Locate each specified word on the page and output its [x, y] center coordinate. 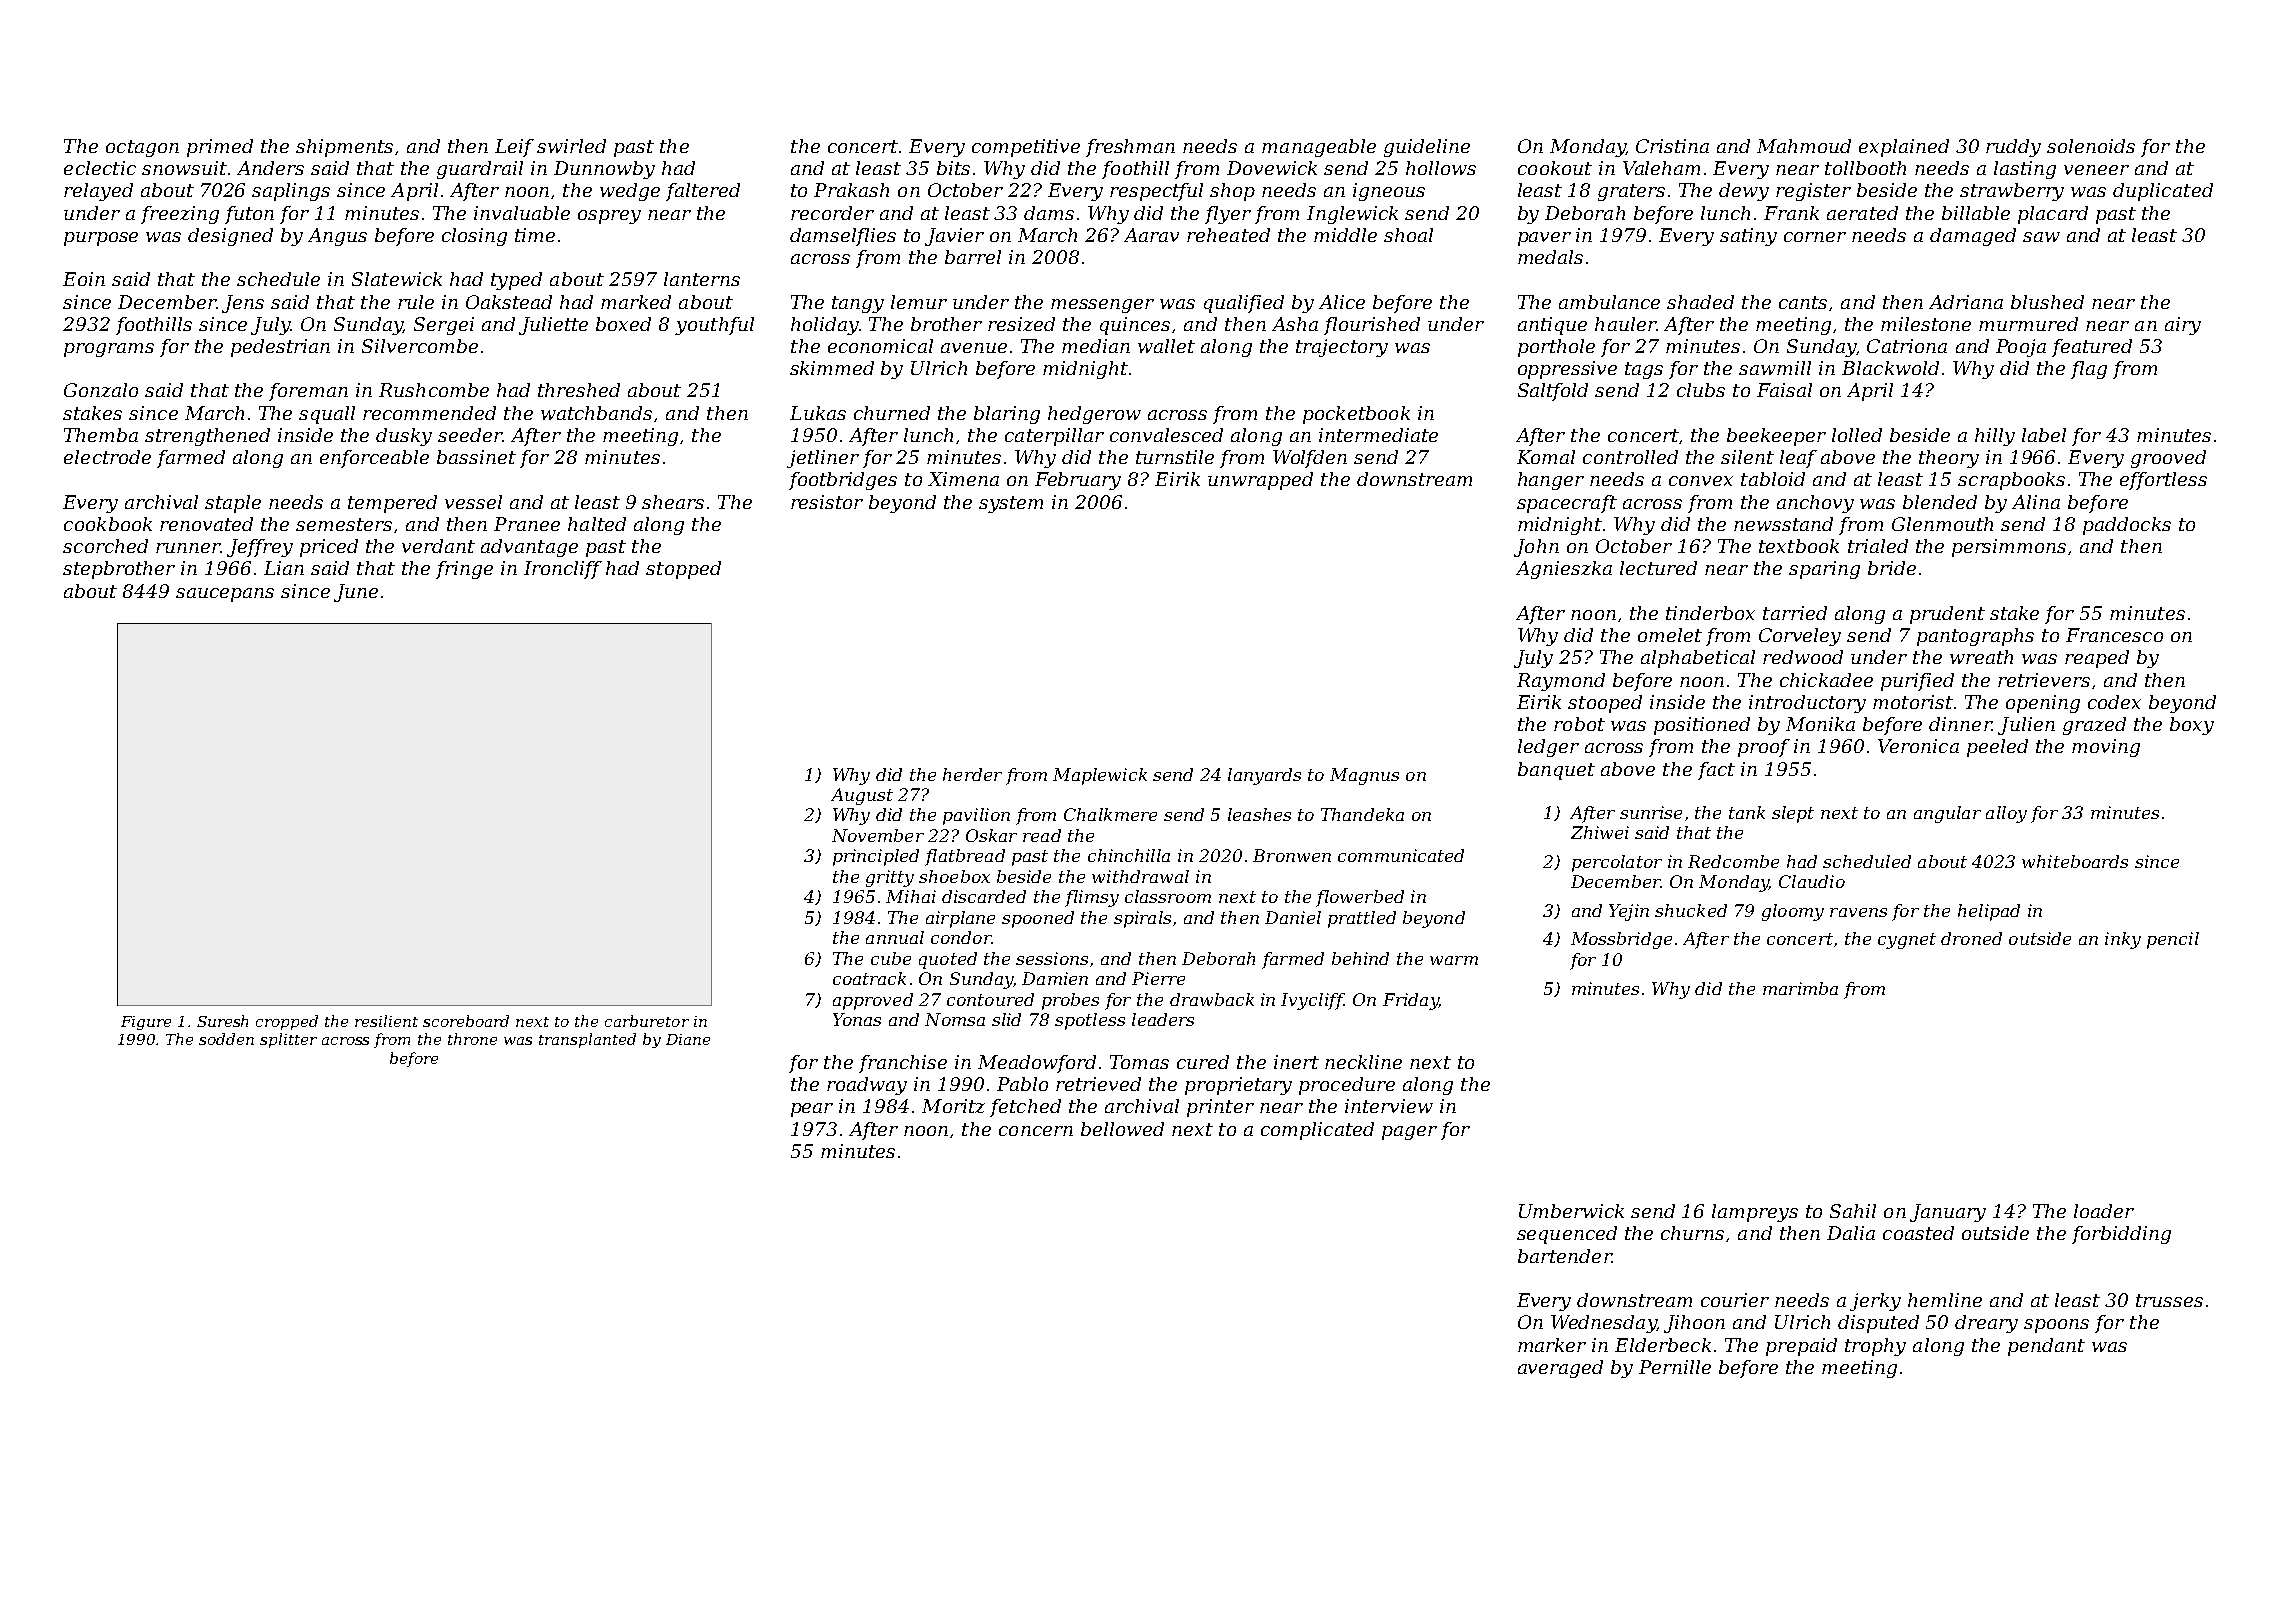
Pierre [1158, 978]
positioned [1702, 726]
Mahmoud [1804, 146]
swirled [571, 146]
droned [1971, 938]
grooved [2168, 459]
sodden [226, 1039]
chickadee [1826, 680]
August [862, 796]
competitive [1026, 148]
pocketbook [1356, 415]
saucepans [225, 595]
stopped [683, 570]
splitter [288, 1040]
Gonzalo [101, 390]
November [878, 835]
